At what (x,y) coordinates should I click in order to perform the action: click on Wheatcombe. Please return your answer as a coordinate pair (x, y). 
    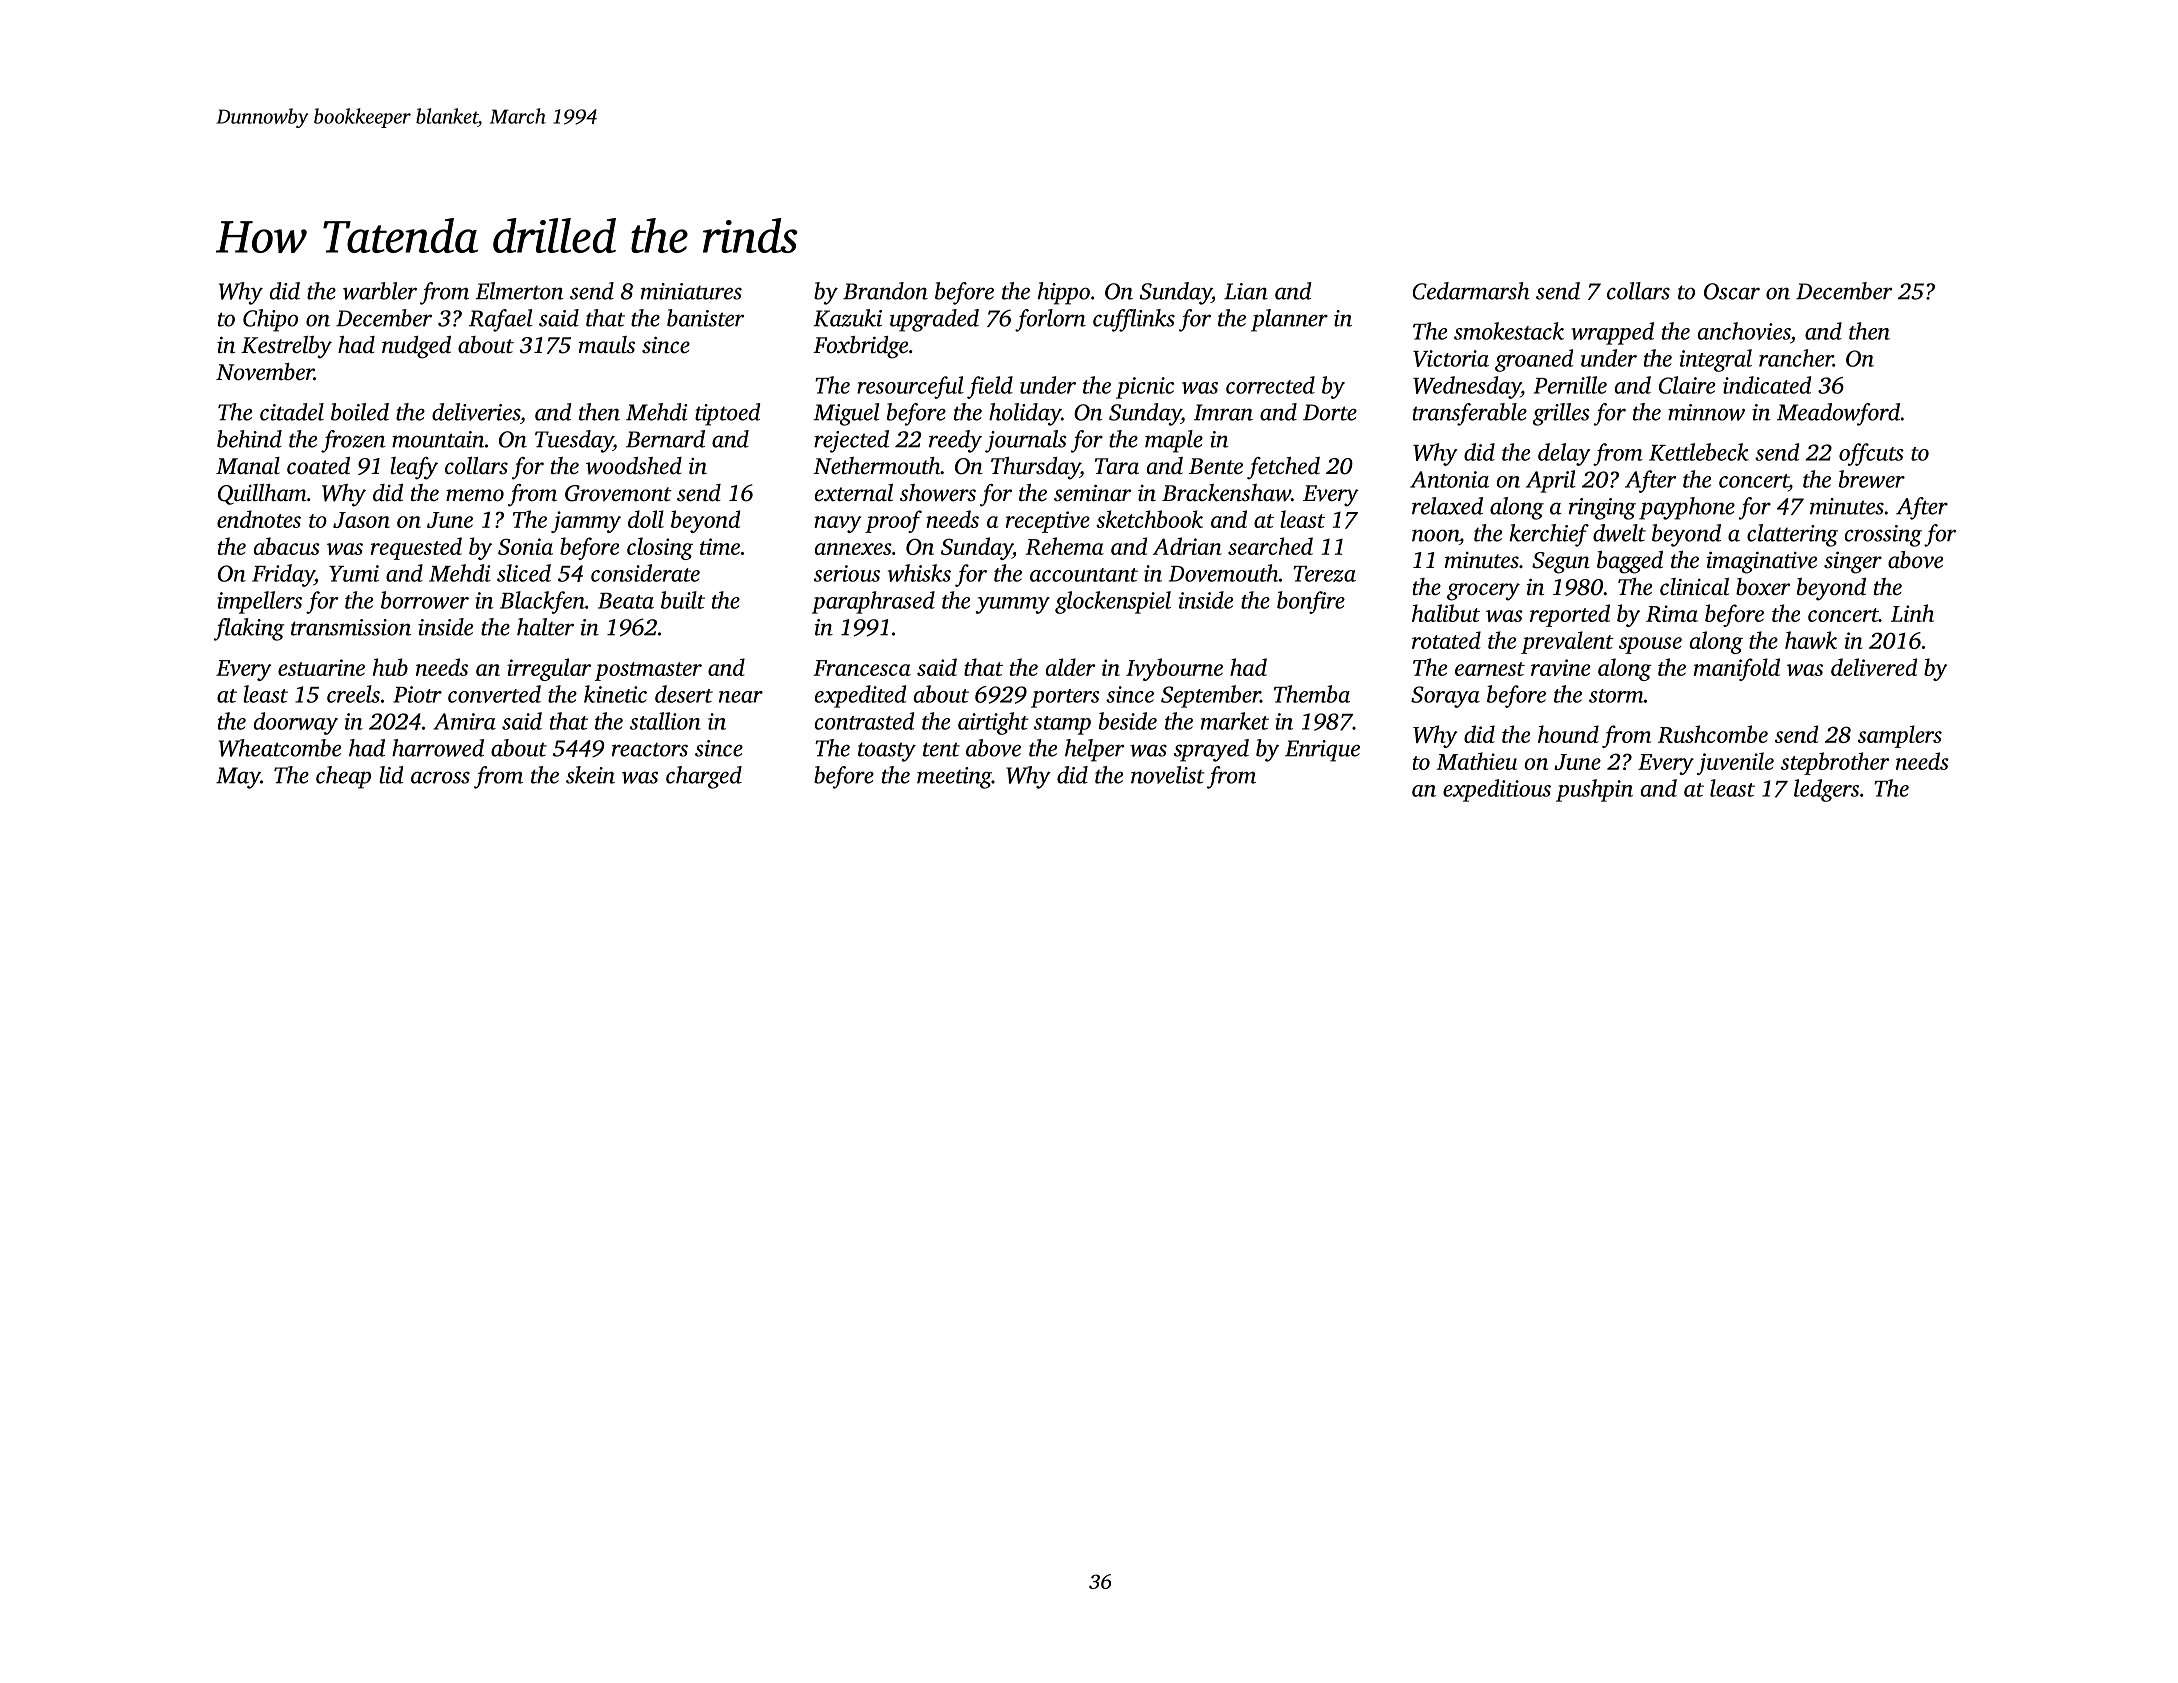
    Looking at the image, I should click on (280, 748).
